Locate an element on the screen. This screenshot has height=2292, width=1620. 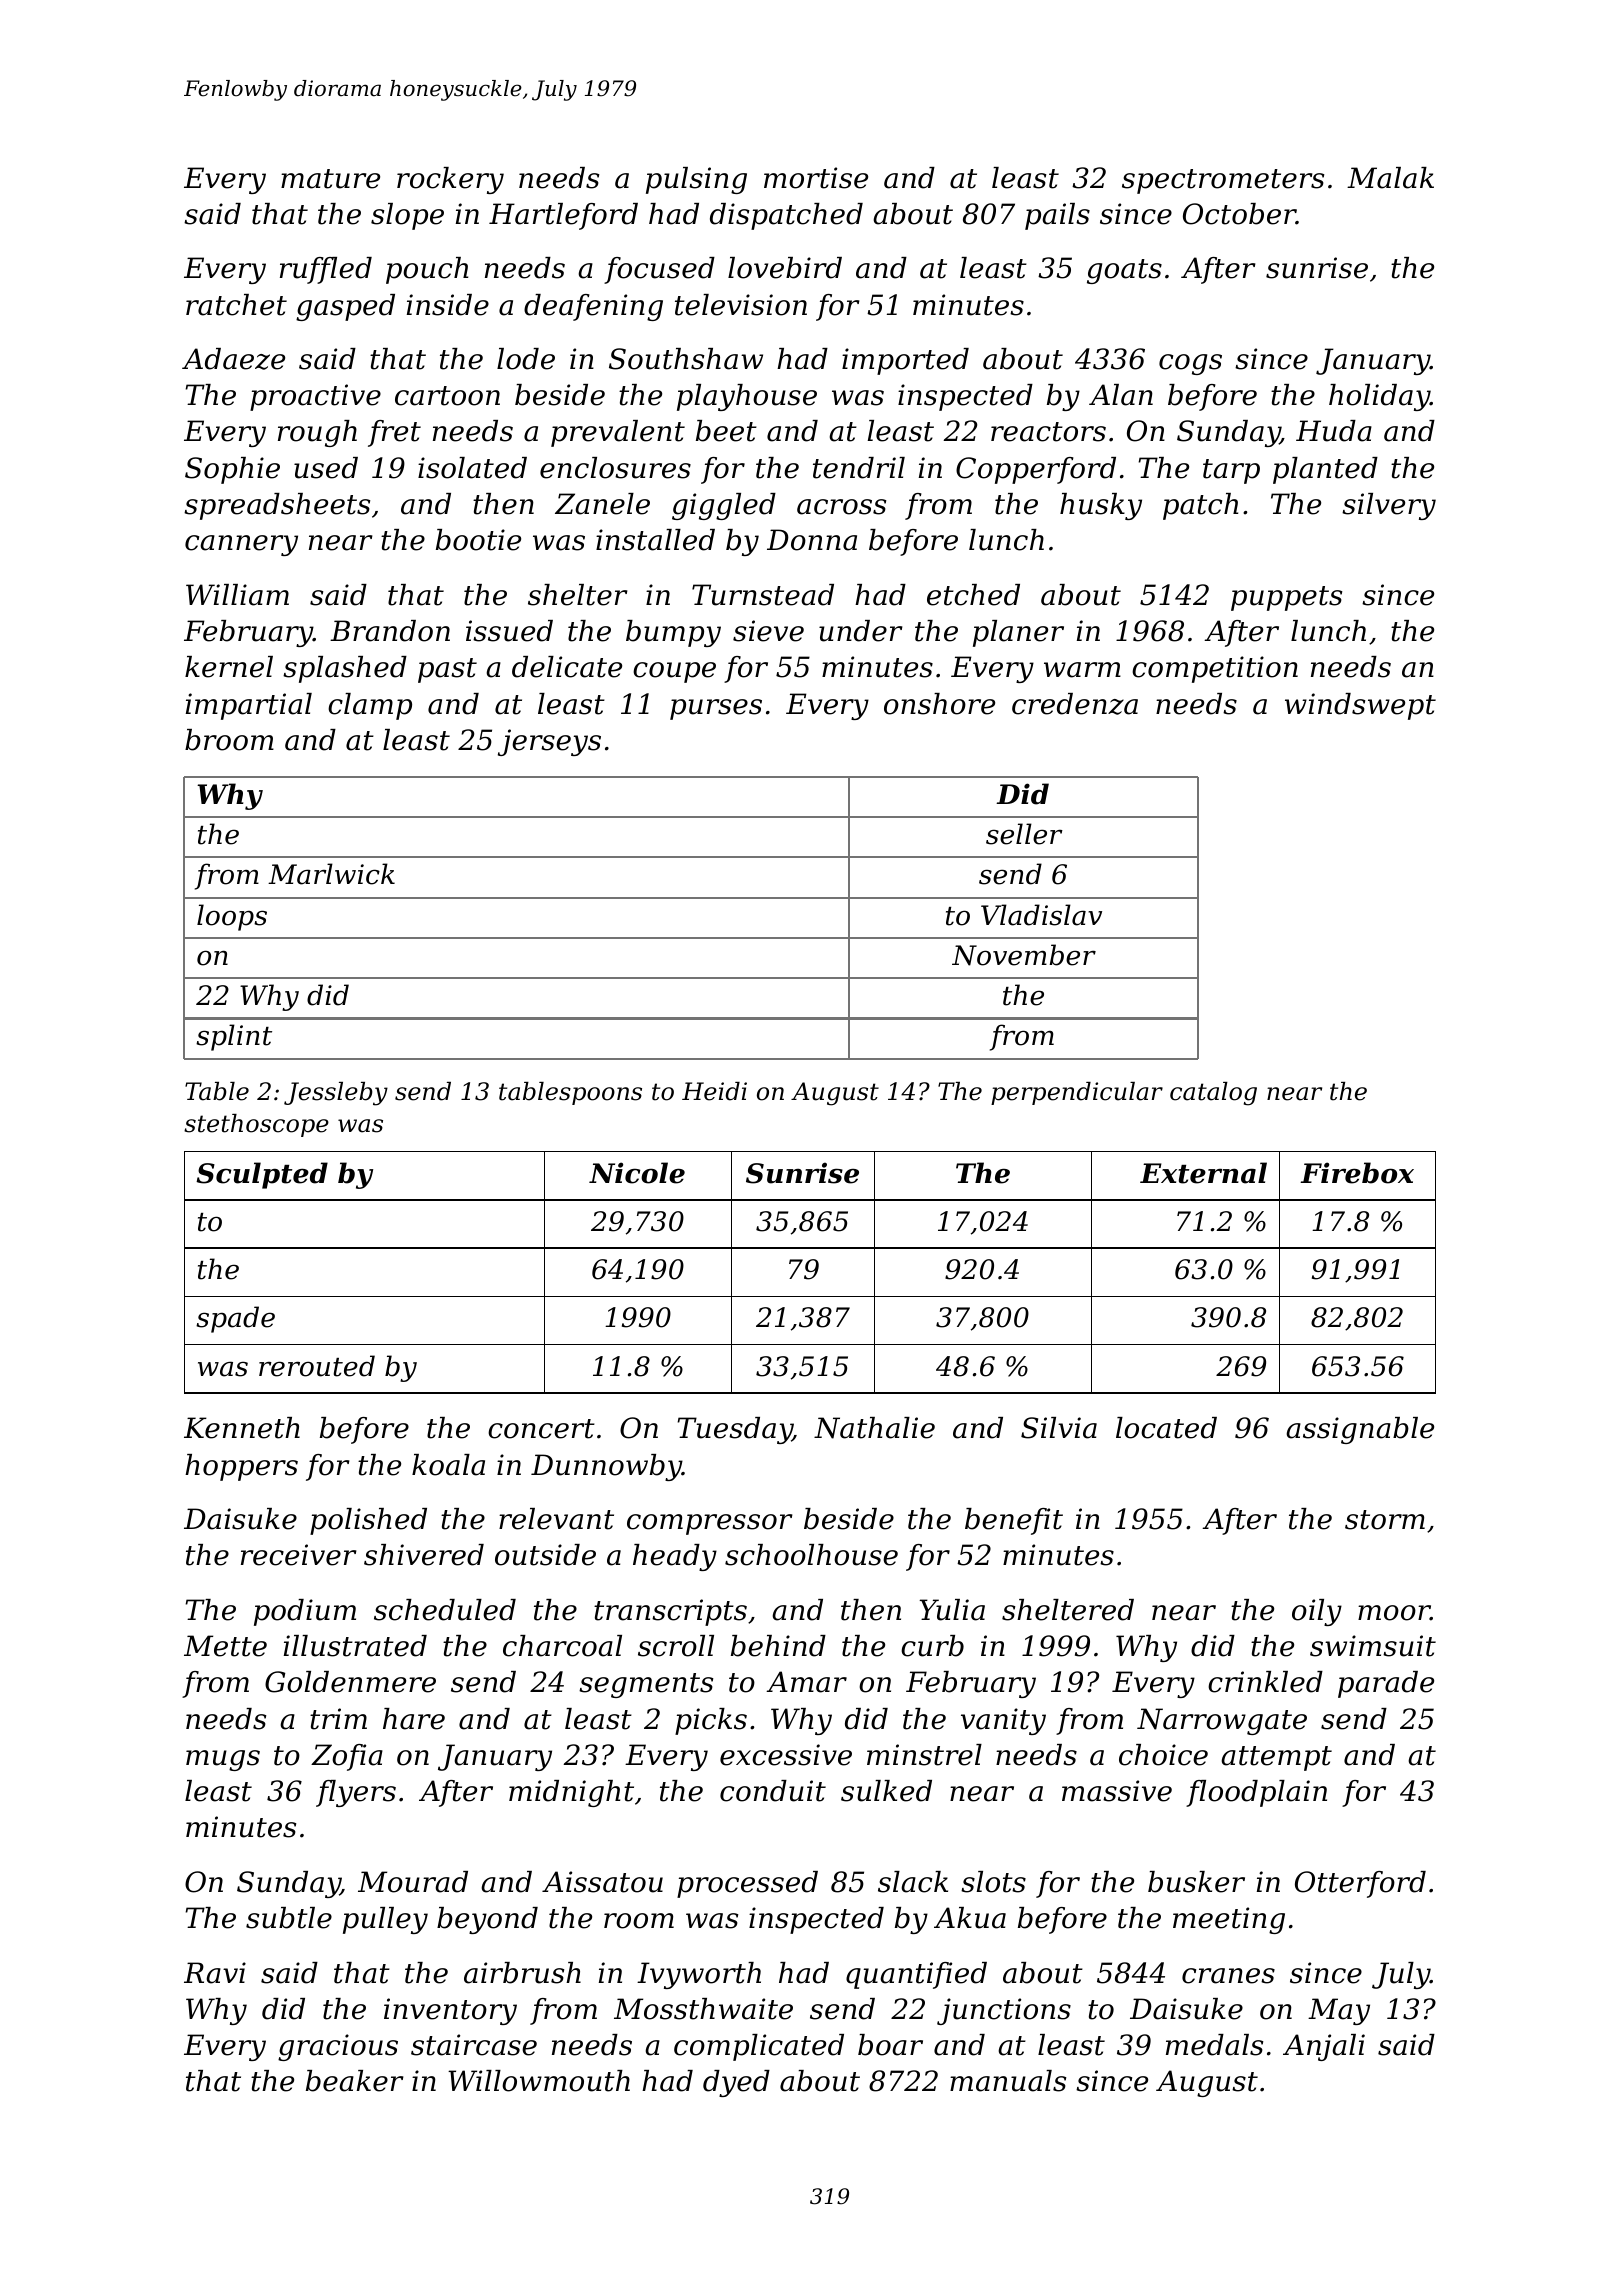
splashed is located at coordinates (345, 669).
